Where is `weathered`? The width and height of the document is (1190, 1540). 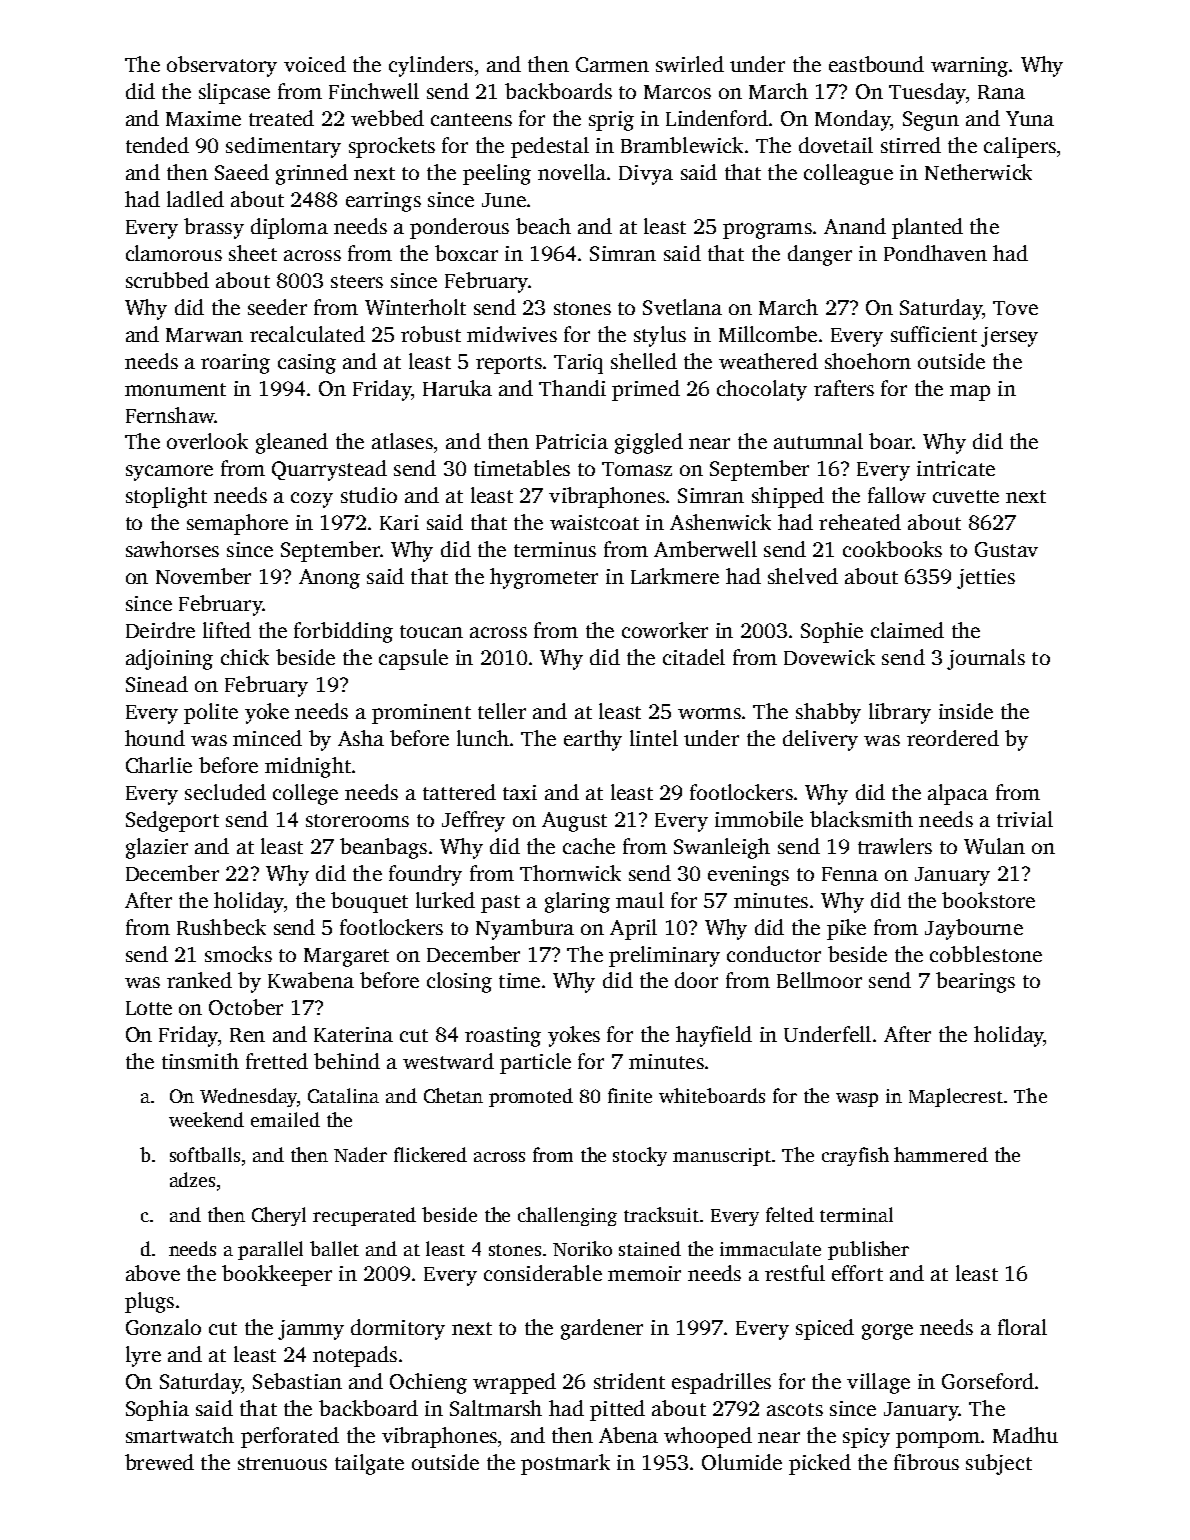
weathered is located at coordinates (768, 361).
